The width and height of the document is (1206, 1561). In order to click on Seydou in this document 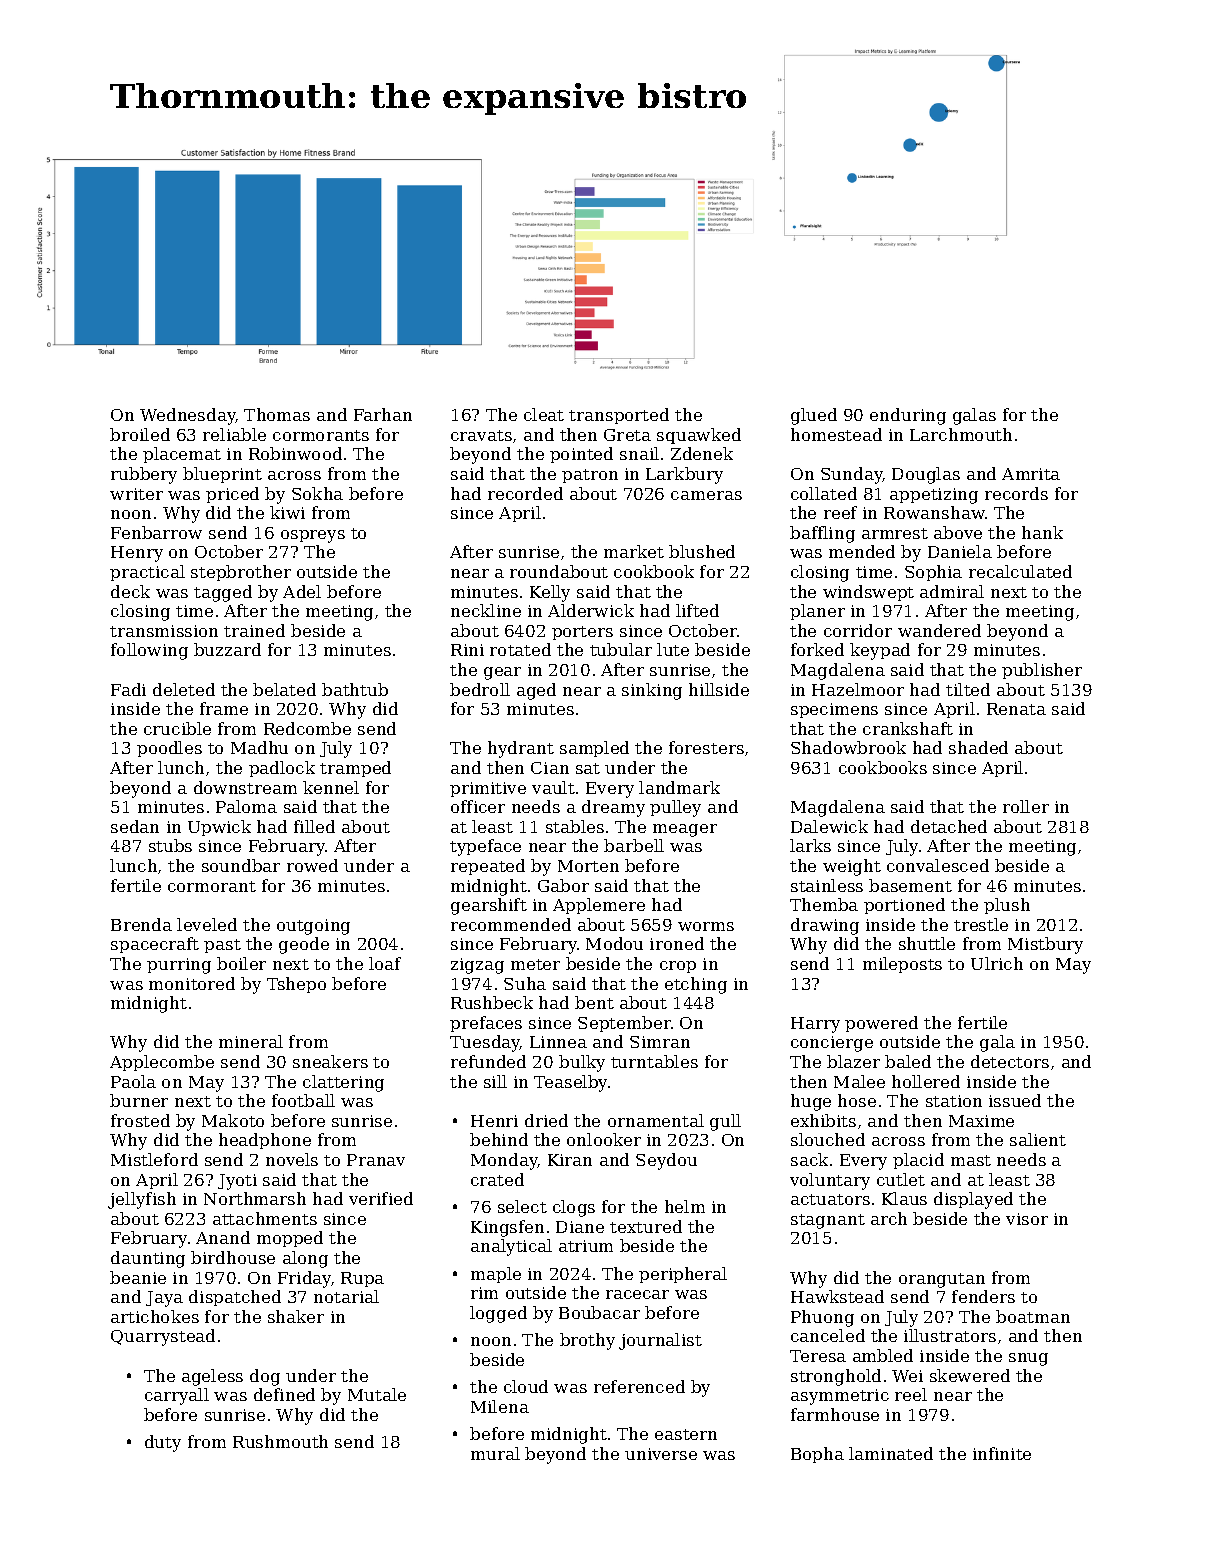, I will do `click(666, 1161)`.
